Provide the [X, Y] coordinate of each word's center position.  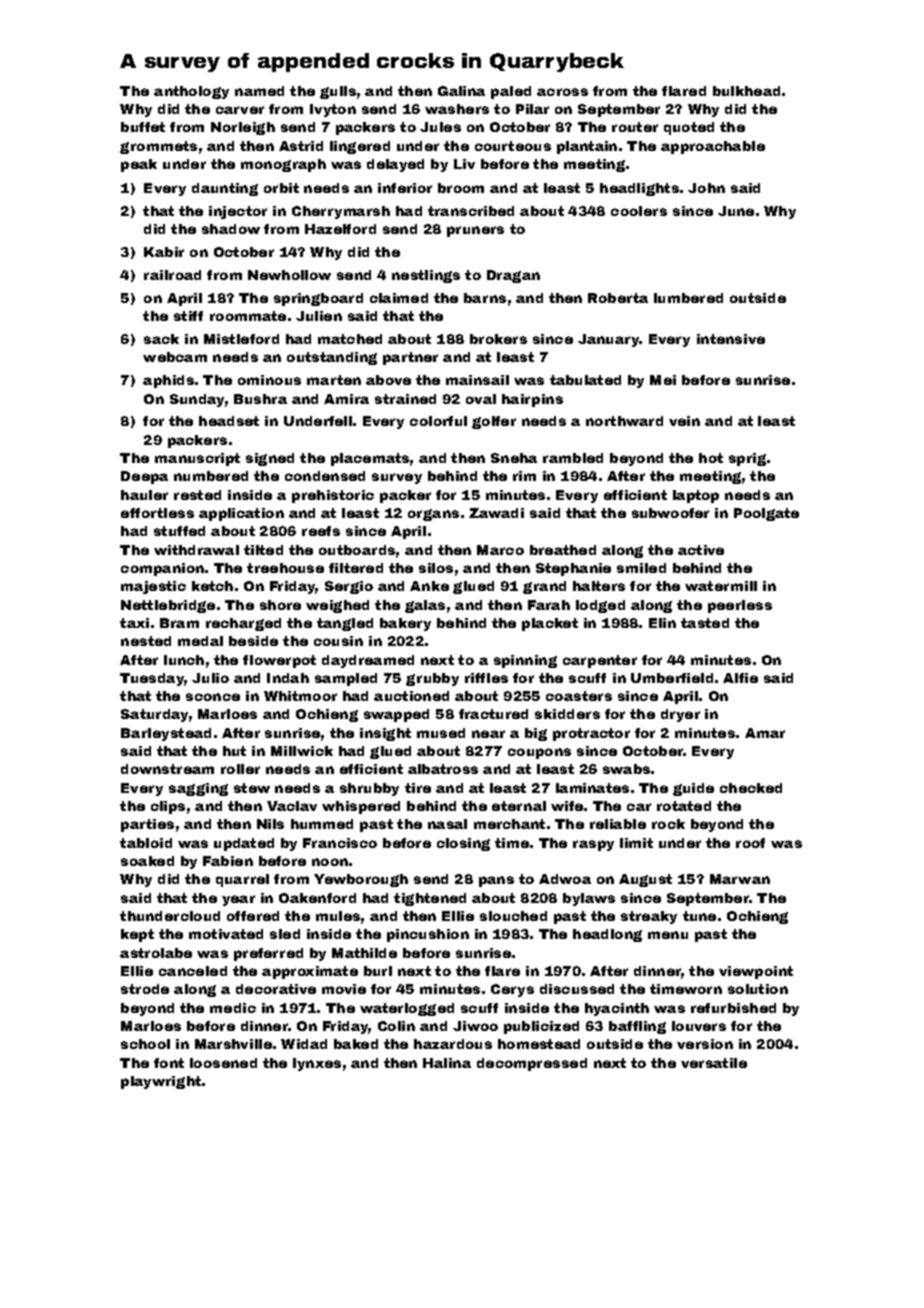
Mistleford [241, 339]
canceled [193, 971]
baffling [637, 1027]
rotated [684, 806]
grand [544, 587]
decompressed [532, 1064]
